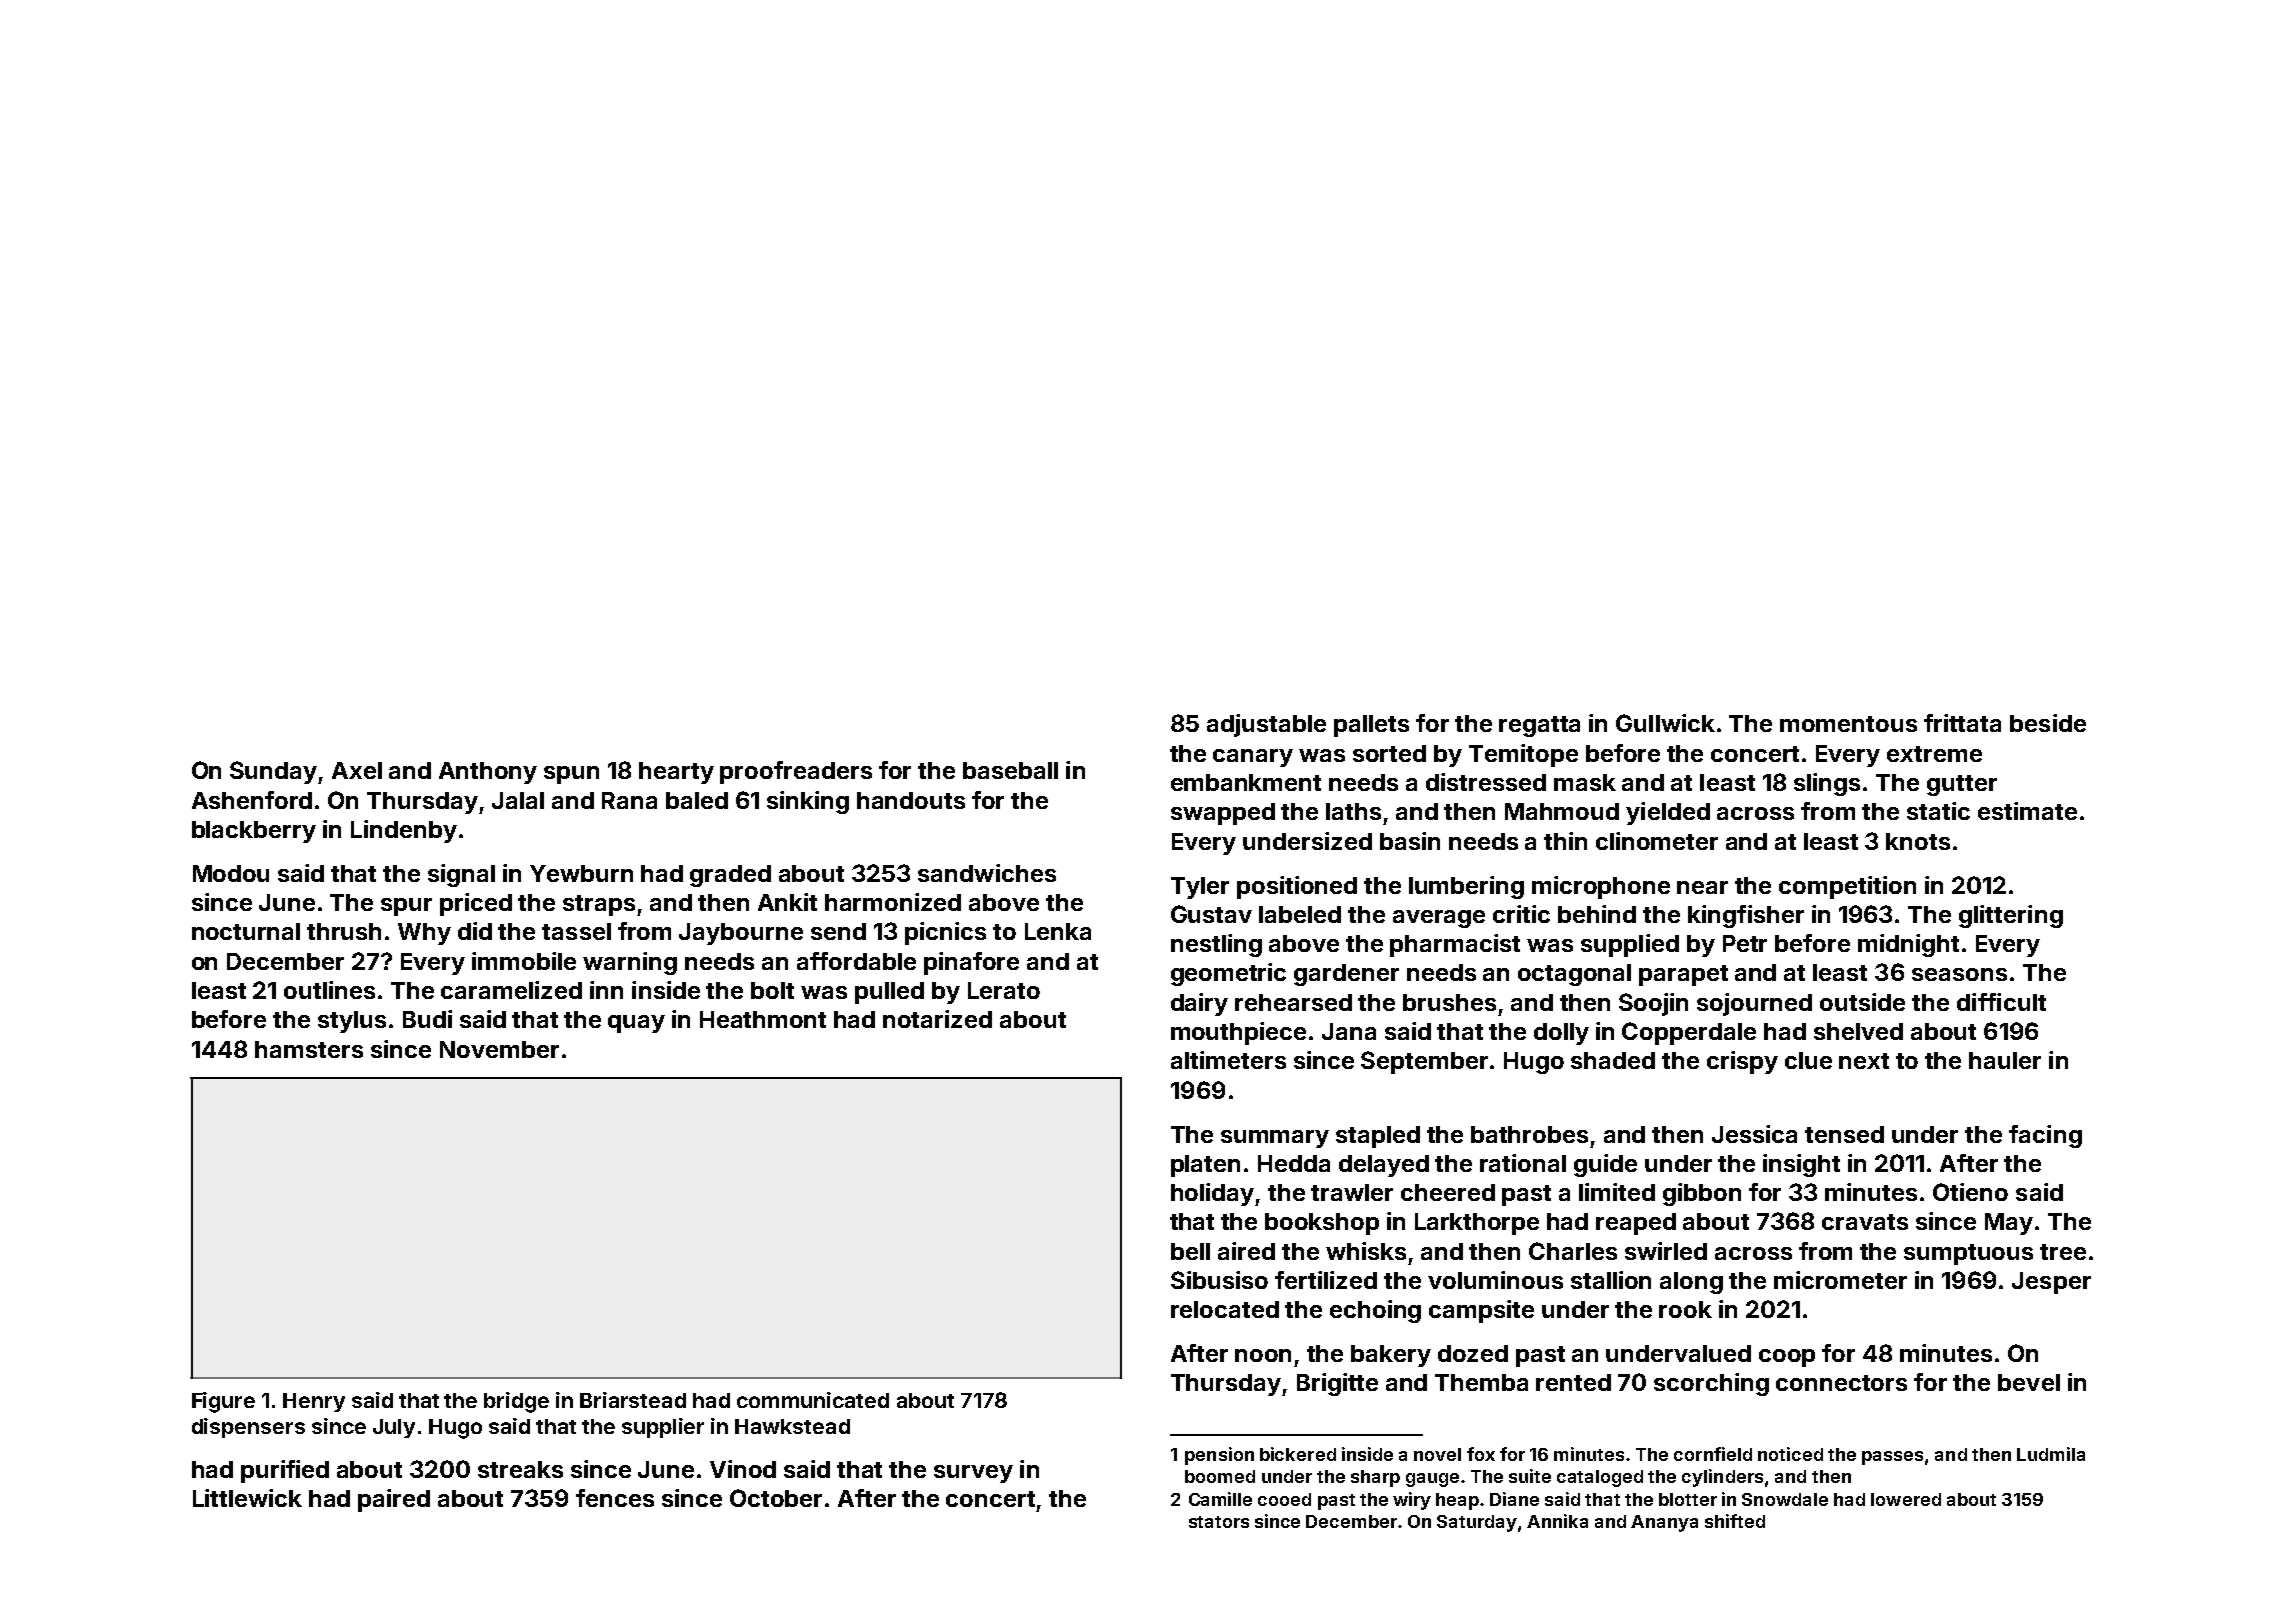 The height and width of the screenshot is (1620, 2292). Describe the element at coordinates (1585, 782) in the screenshot. I see `mask` at that location.
